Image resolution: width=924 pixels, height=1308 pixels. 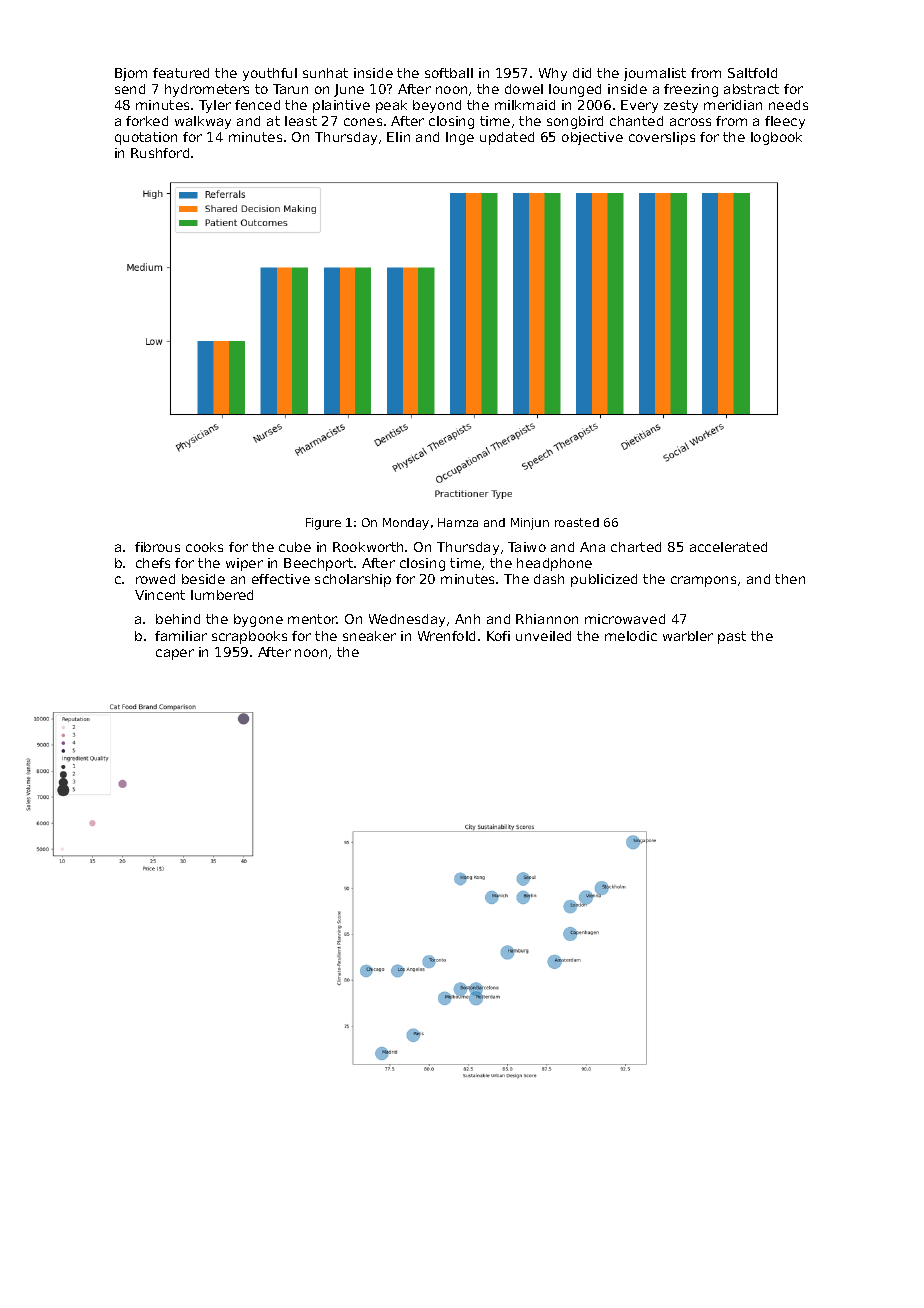 I want to click on objective, so click(x=592, y=138).
